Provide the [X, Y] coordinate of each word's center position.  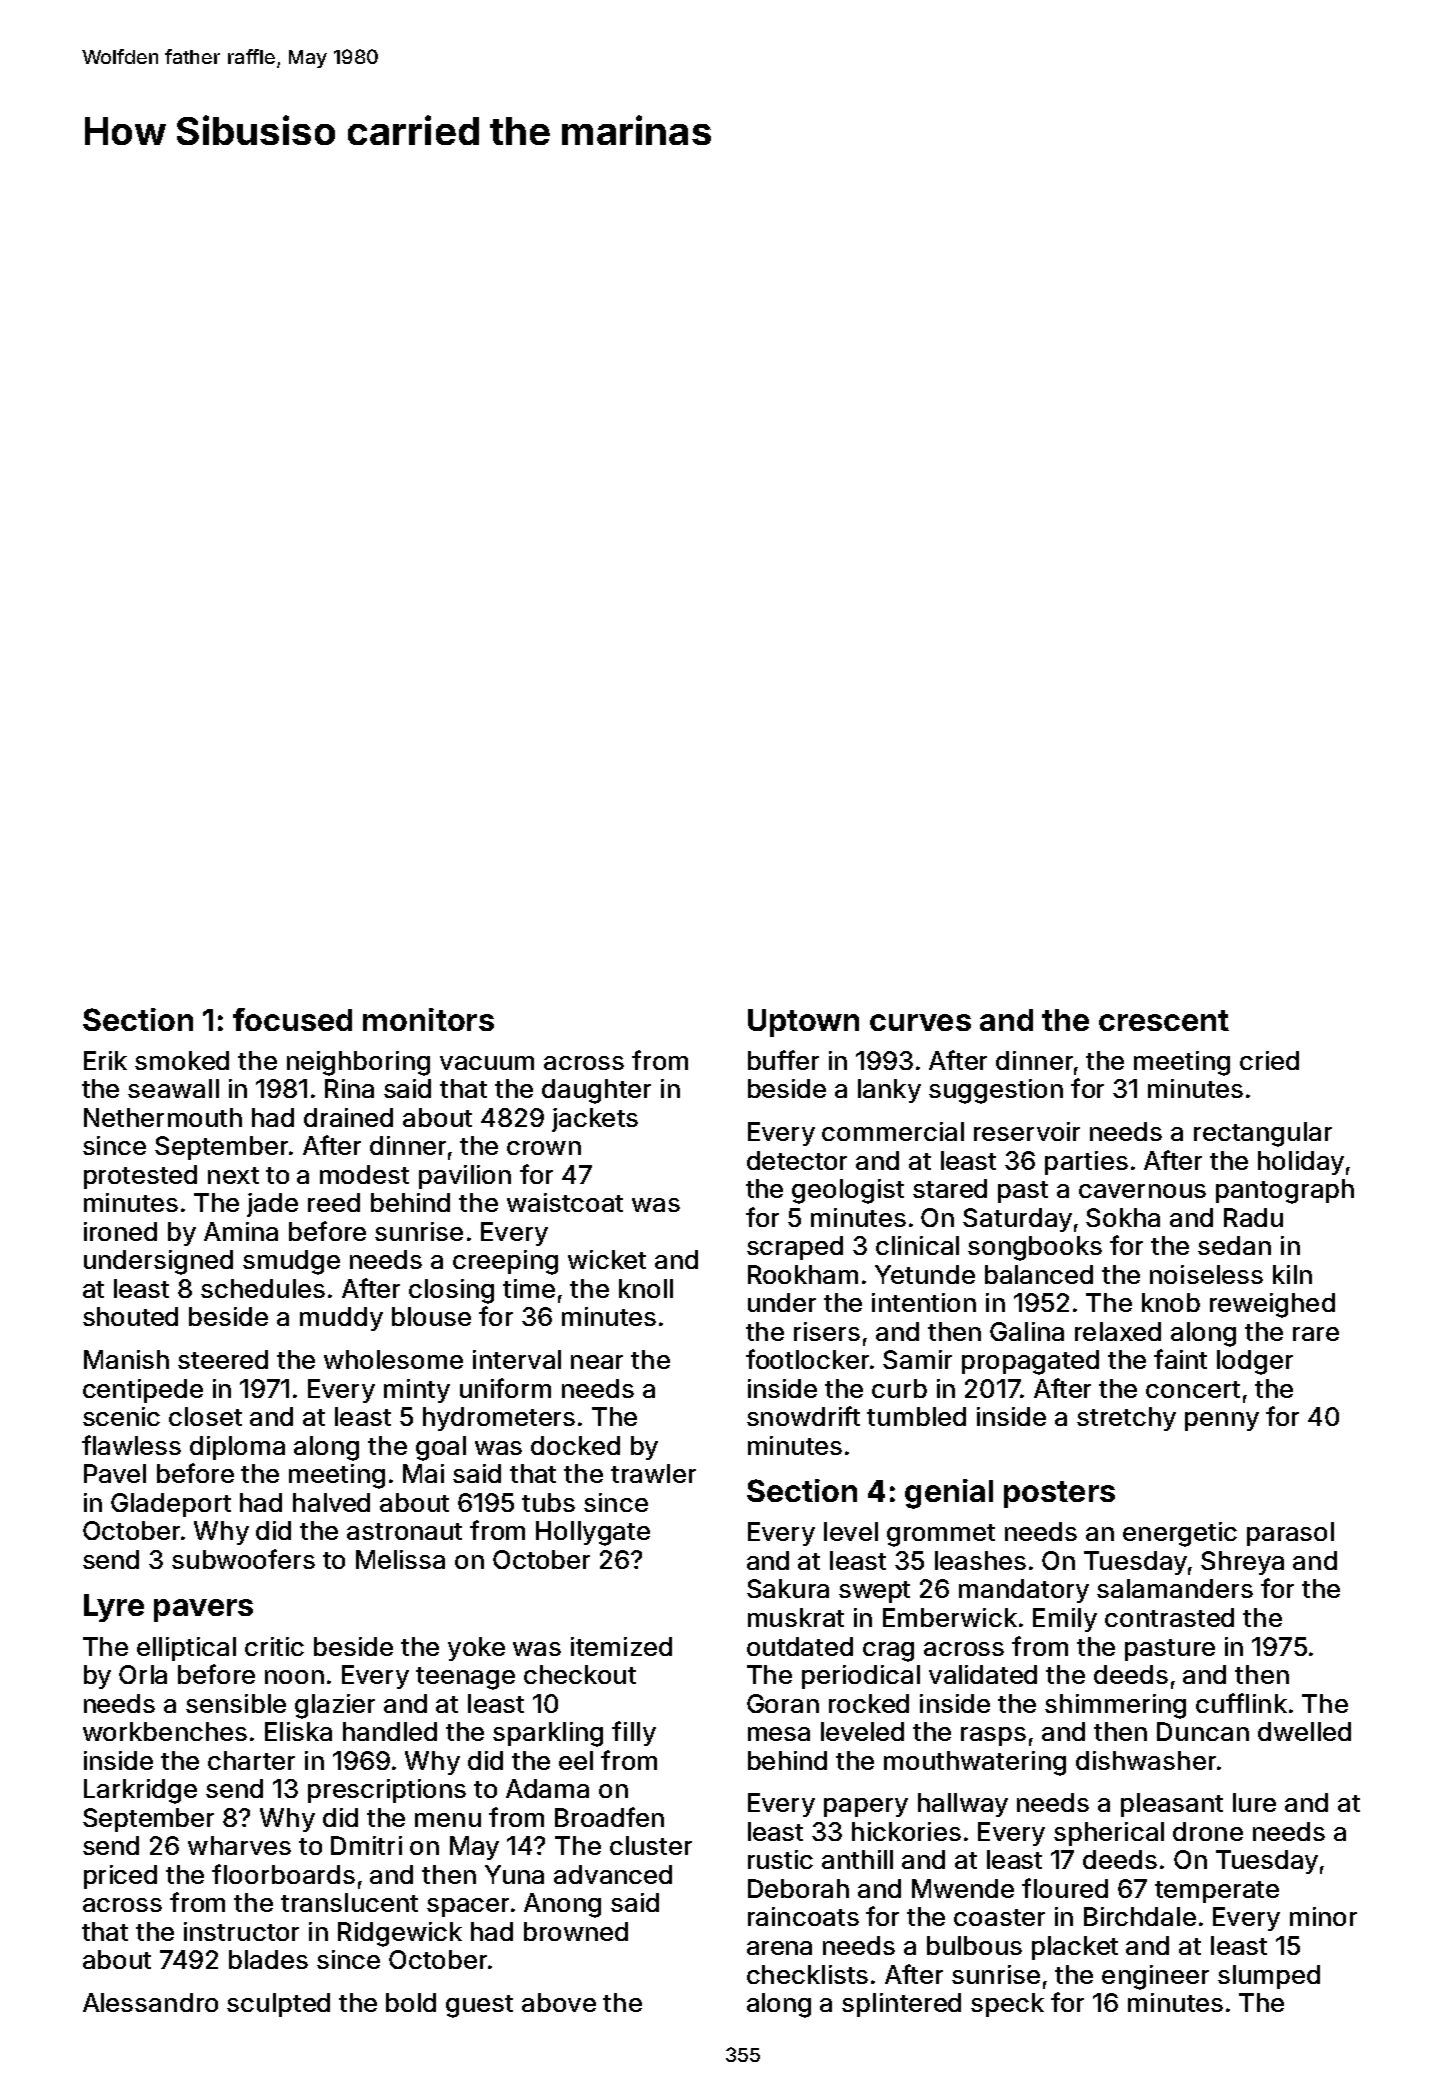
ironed [120, 1231]
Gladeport [171, 1505]
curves [920, 1022]
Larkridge [140, 1791]
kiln [1292, 1274]
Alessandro [150, 2002]
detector [797, 1160]
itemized [621, 1646]
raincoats [803, 1916]
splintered [901, 2005]
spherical [1109, 1834]
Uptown [803, 1023]
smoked [182, 1060]
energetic [1180, 1534]
